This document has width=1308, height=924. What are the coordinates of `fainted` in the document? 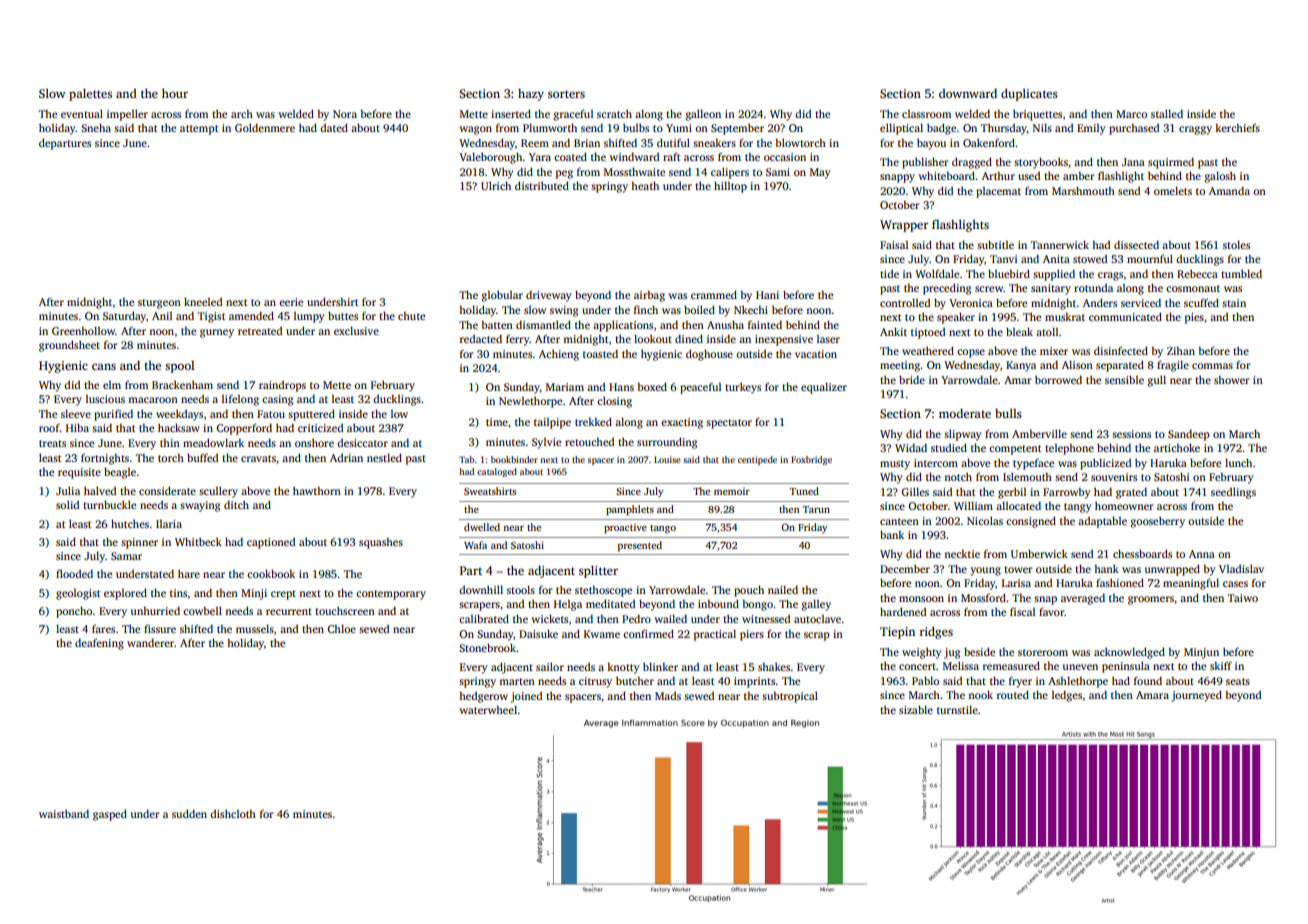 It's located at (765, 324).
